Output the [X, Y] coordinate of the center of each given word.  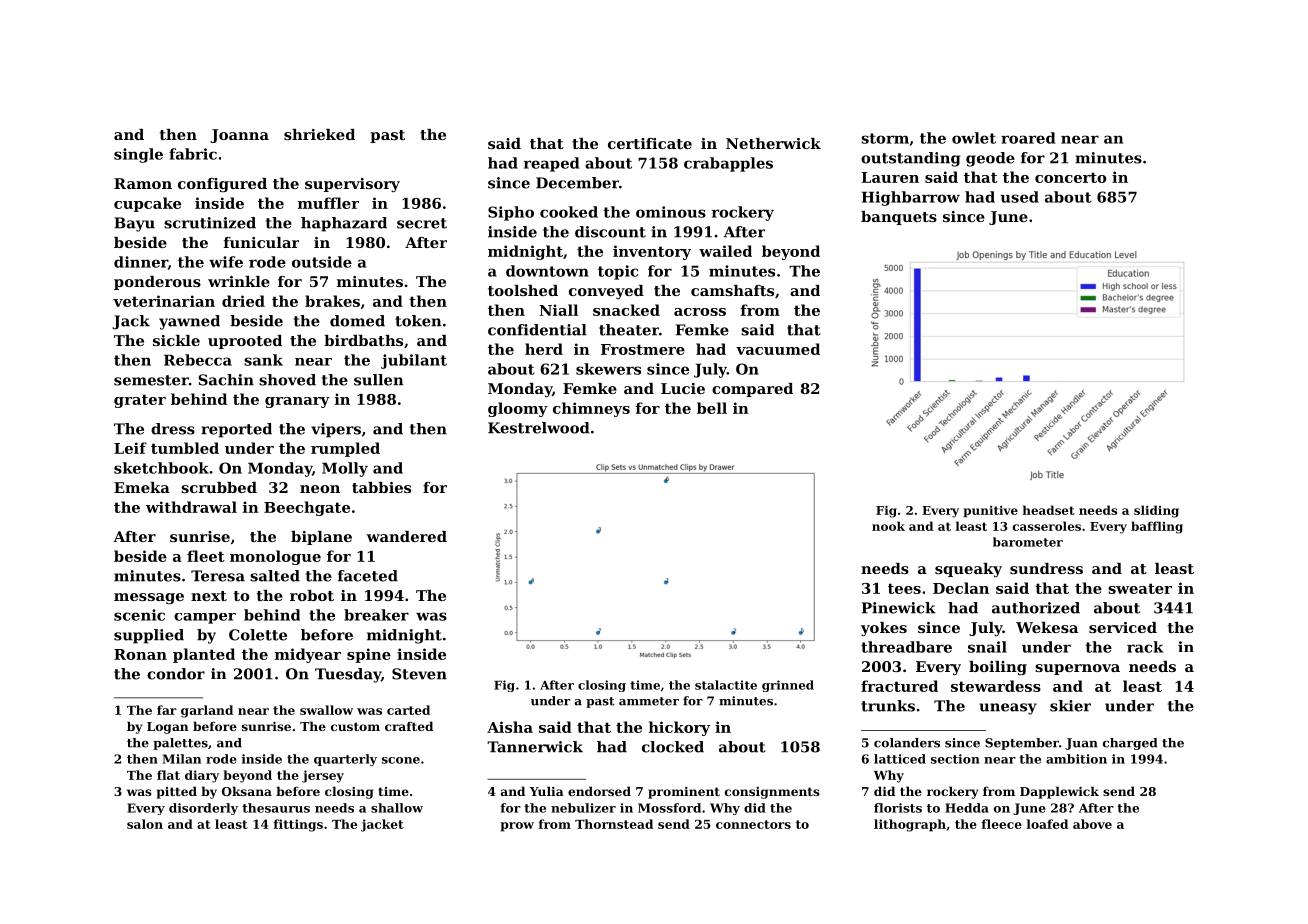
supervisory [352, 185]
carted [408, 710]
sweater [1140, 588]
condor [176, 674]
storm [885, 138]
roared [1028, 138]
